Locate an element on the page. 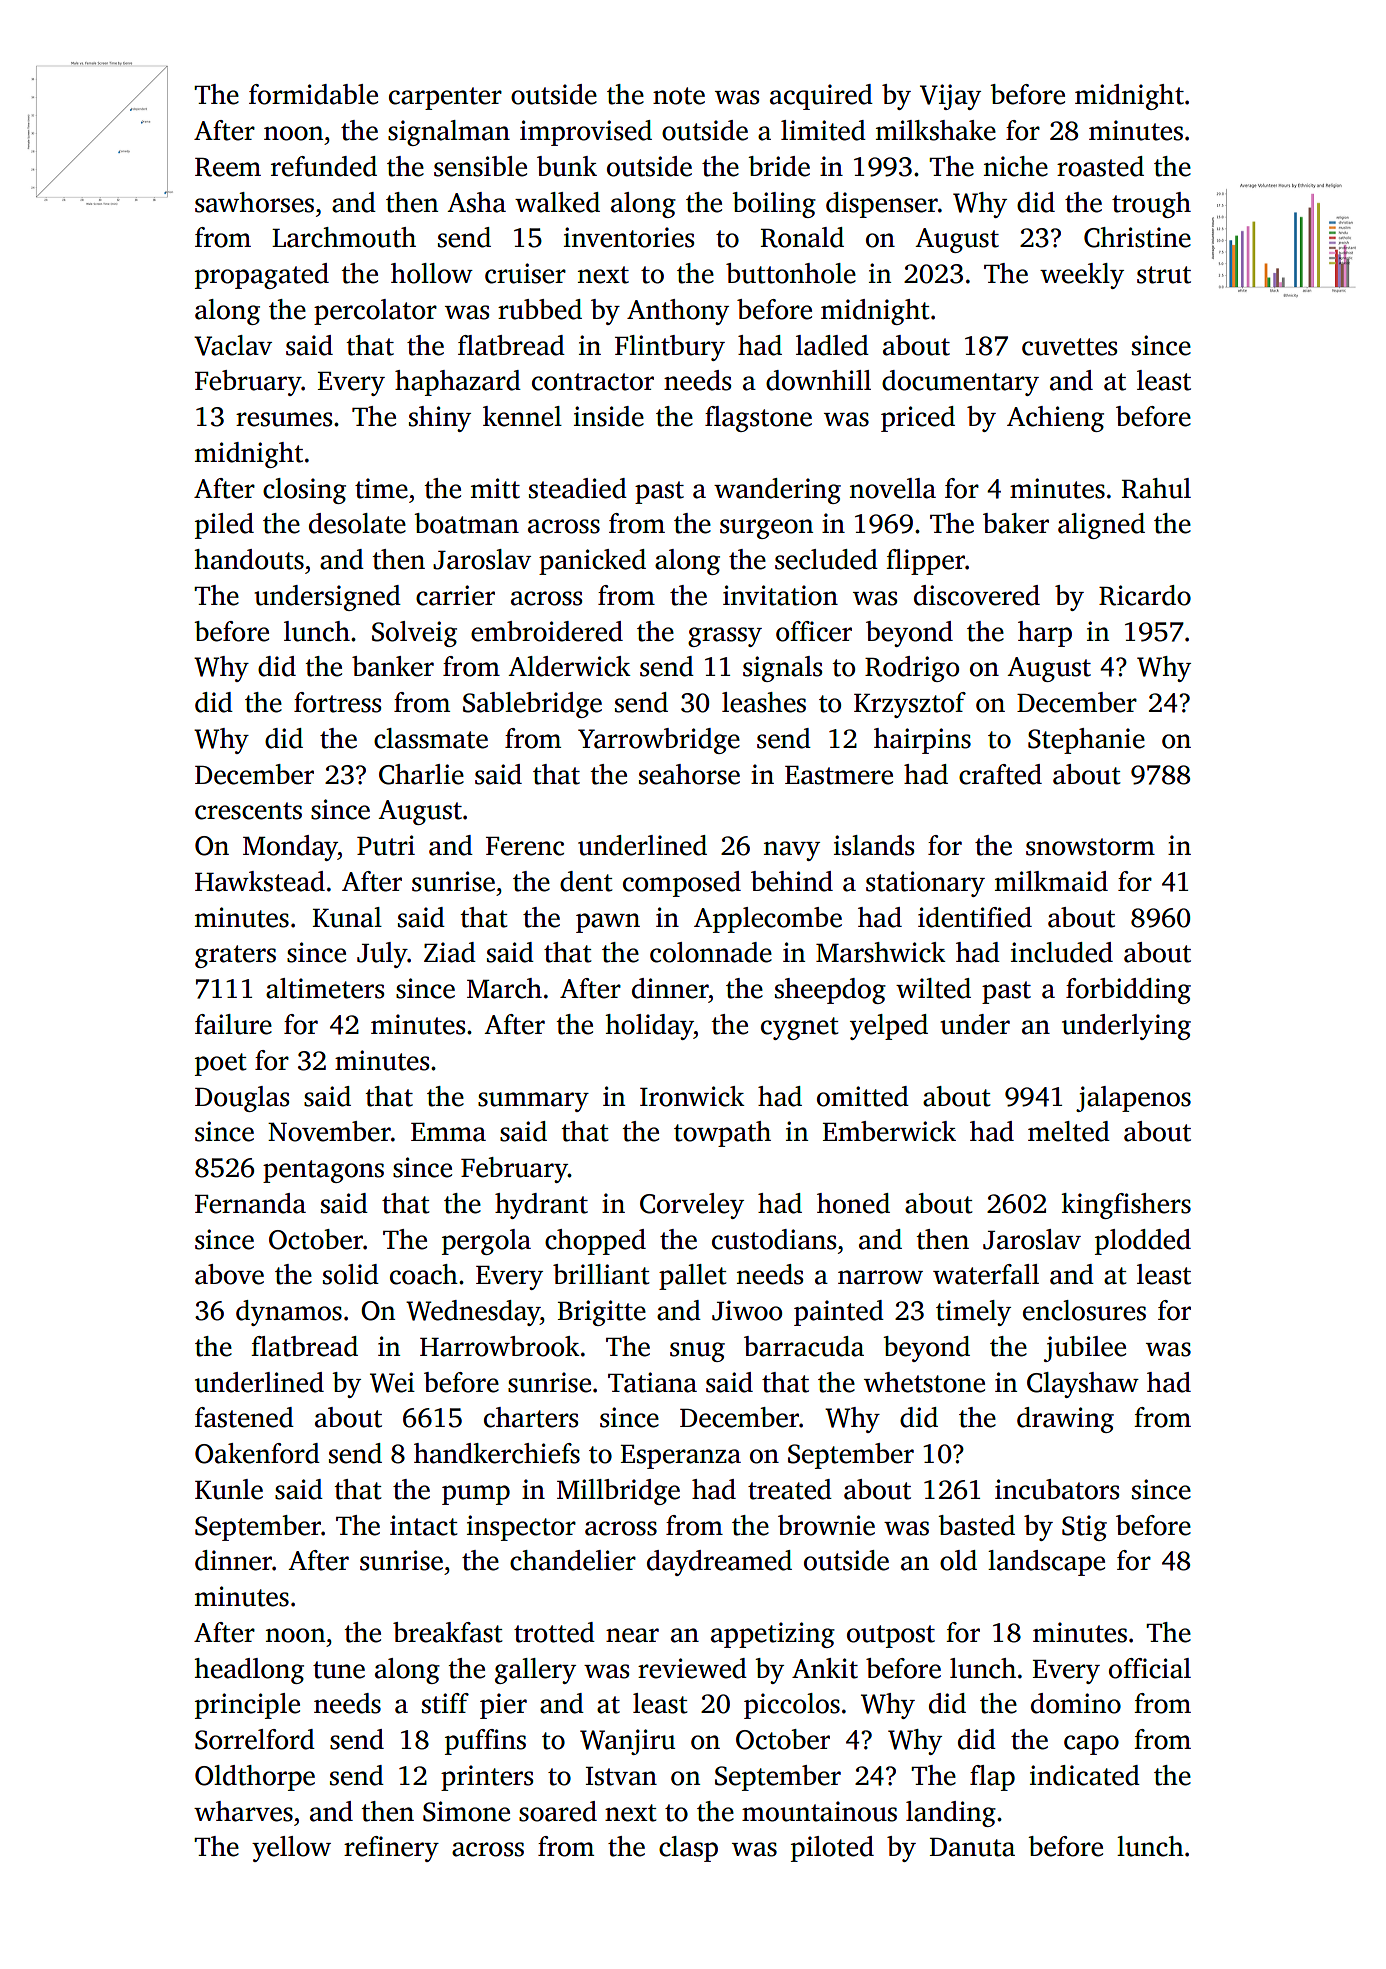  Vijay is located at coordinates (950, 97).
